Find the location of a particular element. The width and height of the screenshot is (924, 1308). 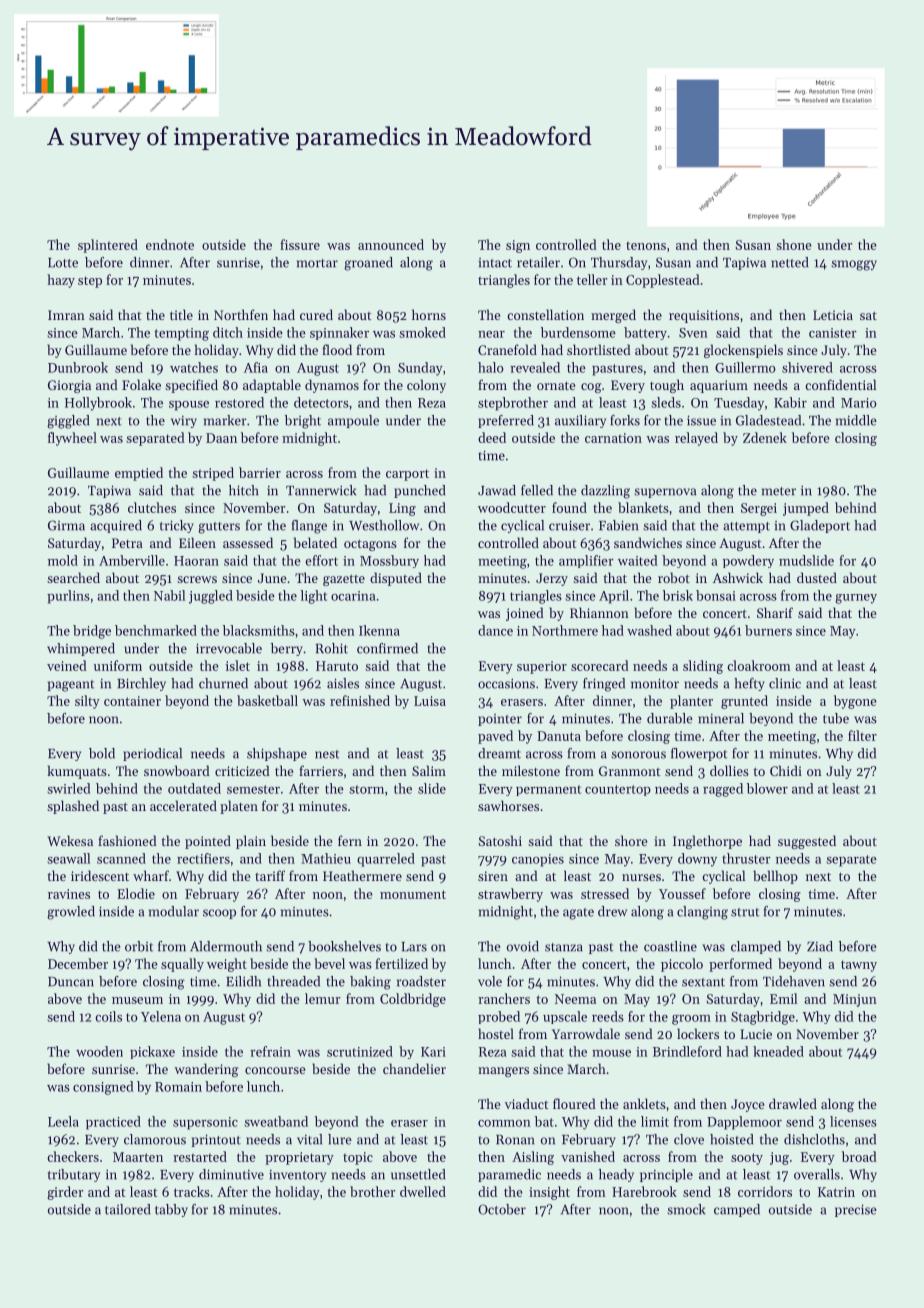

criticized is located at coordinates (242, 770).
